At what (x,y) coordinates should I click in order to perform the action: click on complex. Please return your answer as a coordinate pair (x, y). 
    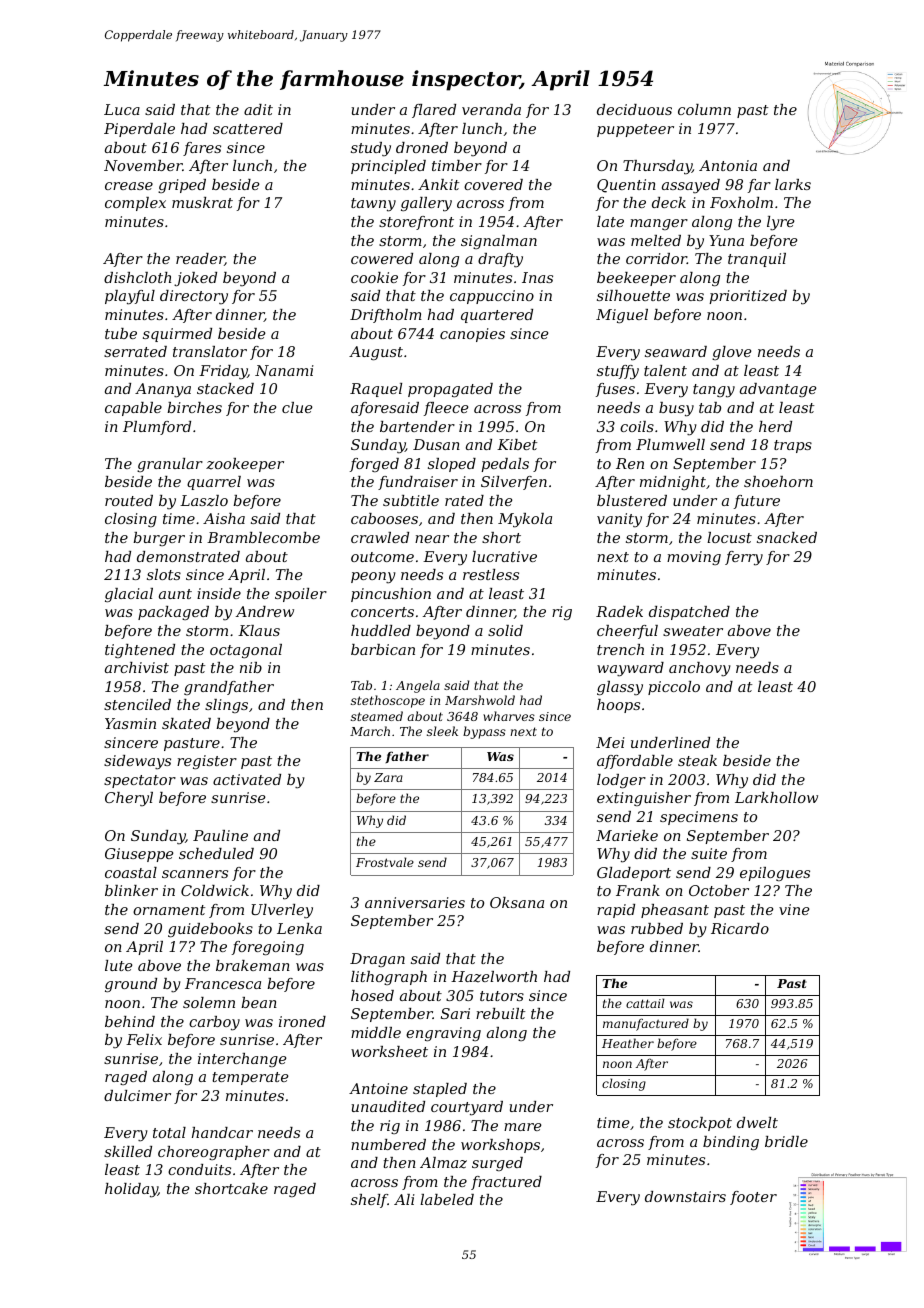
    Looking at the image, I should click on (135, 204).
